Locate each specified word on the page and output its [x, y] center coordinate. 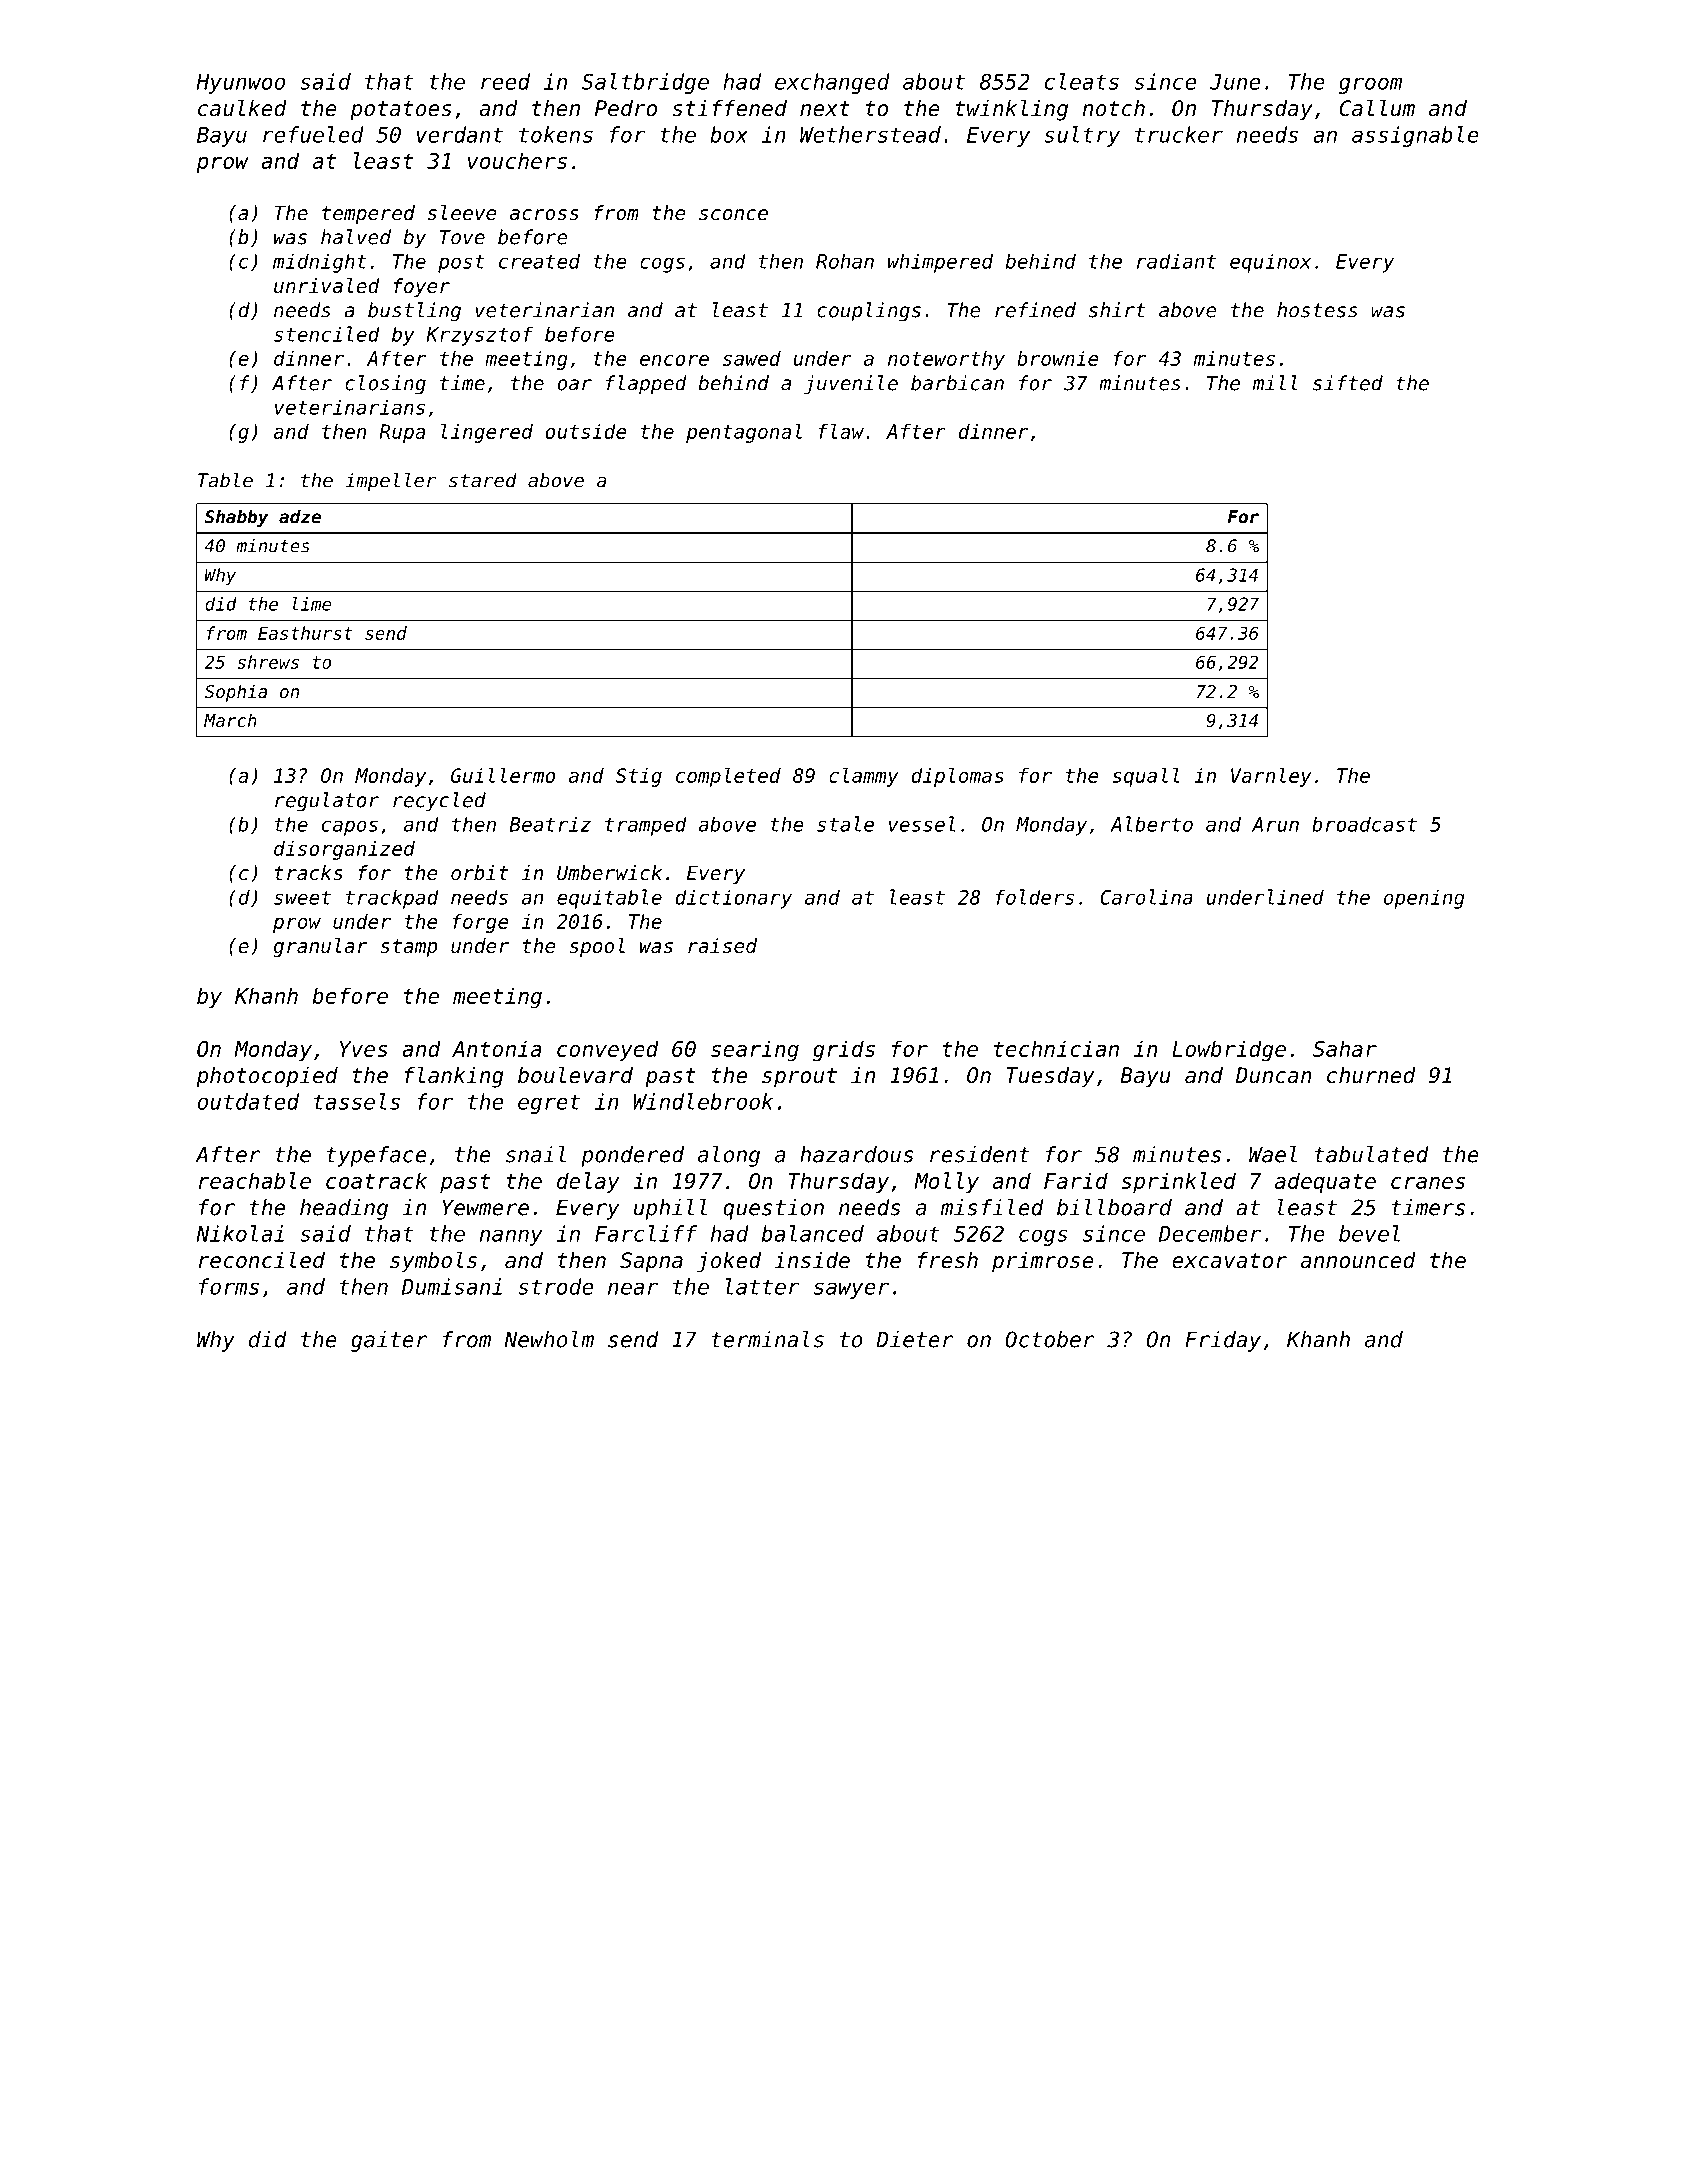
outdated [248, 1101]
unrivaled [327, 285]
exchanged [832, 83]
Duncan [1274, 1075]
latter [763, 1286]
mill [1275, 383]
